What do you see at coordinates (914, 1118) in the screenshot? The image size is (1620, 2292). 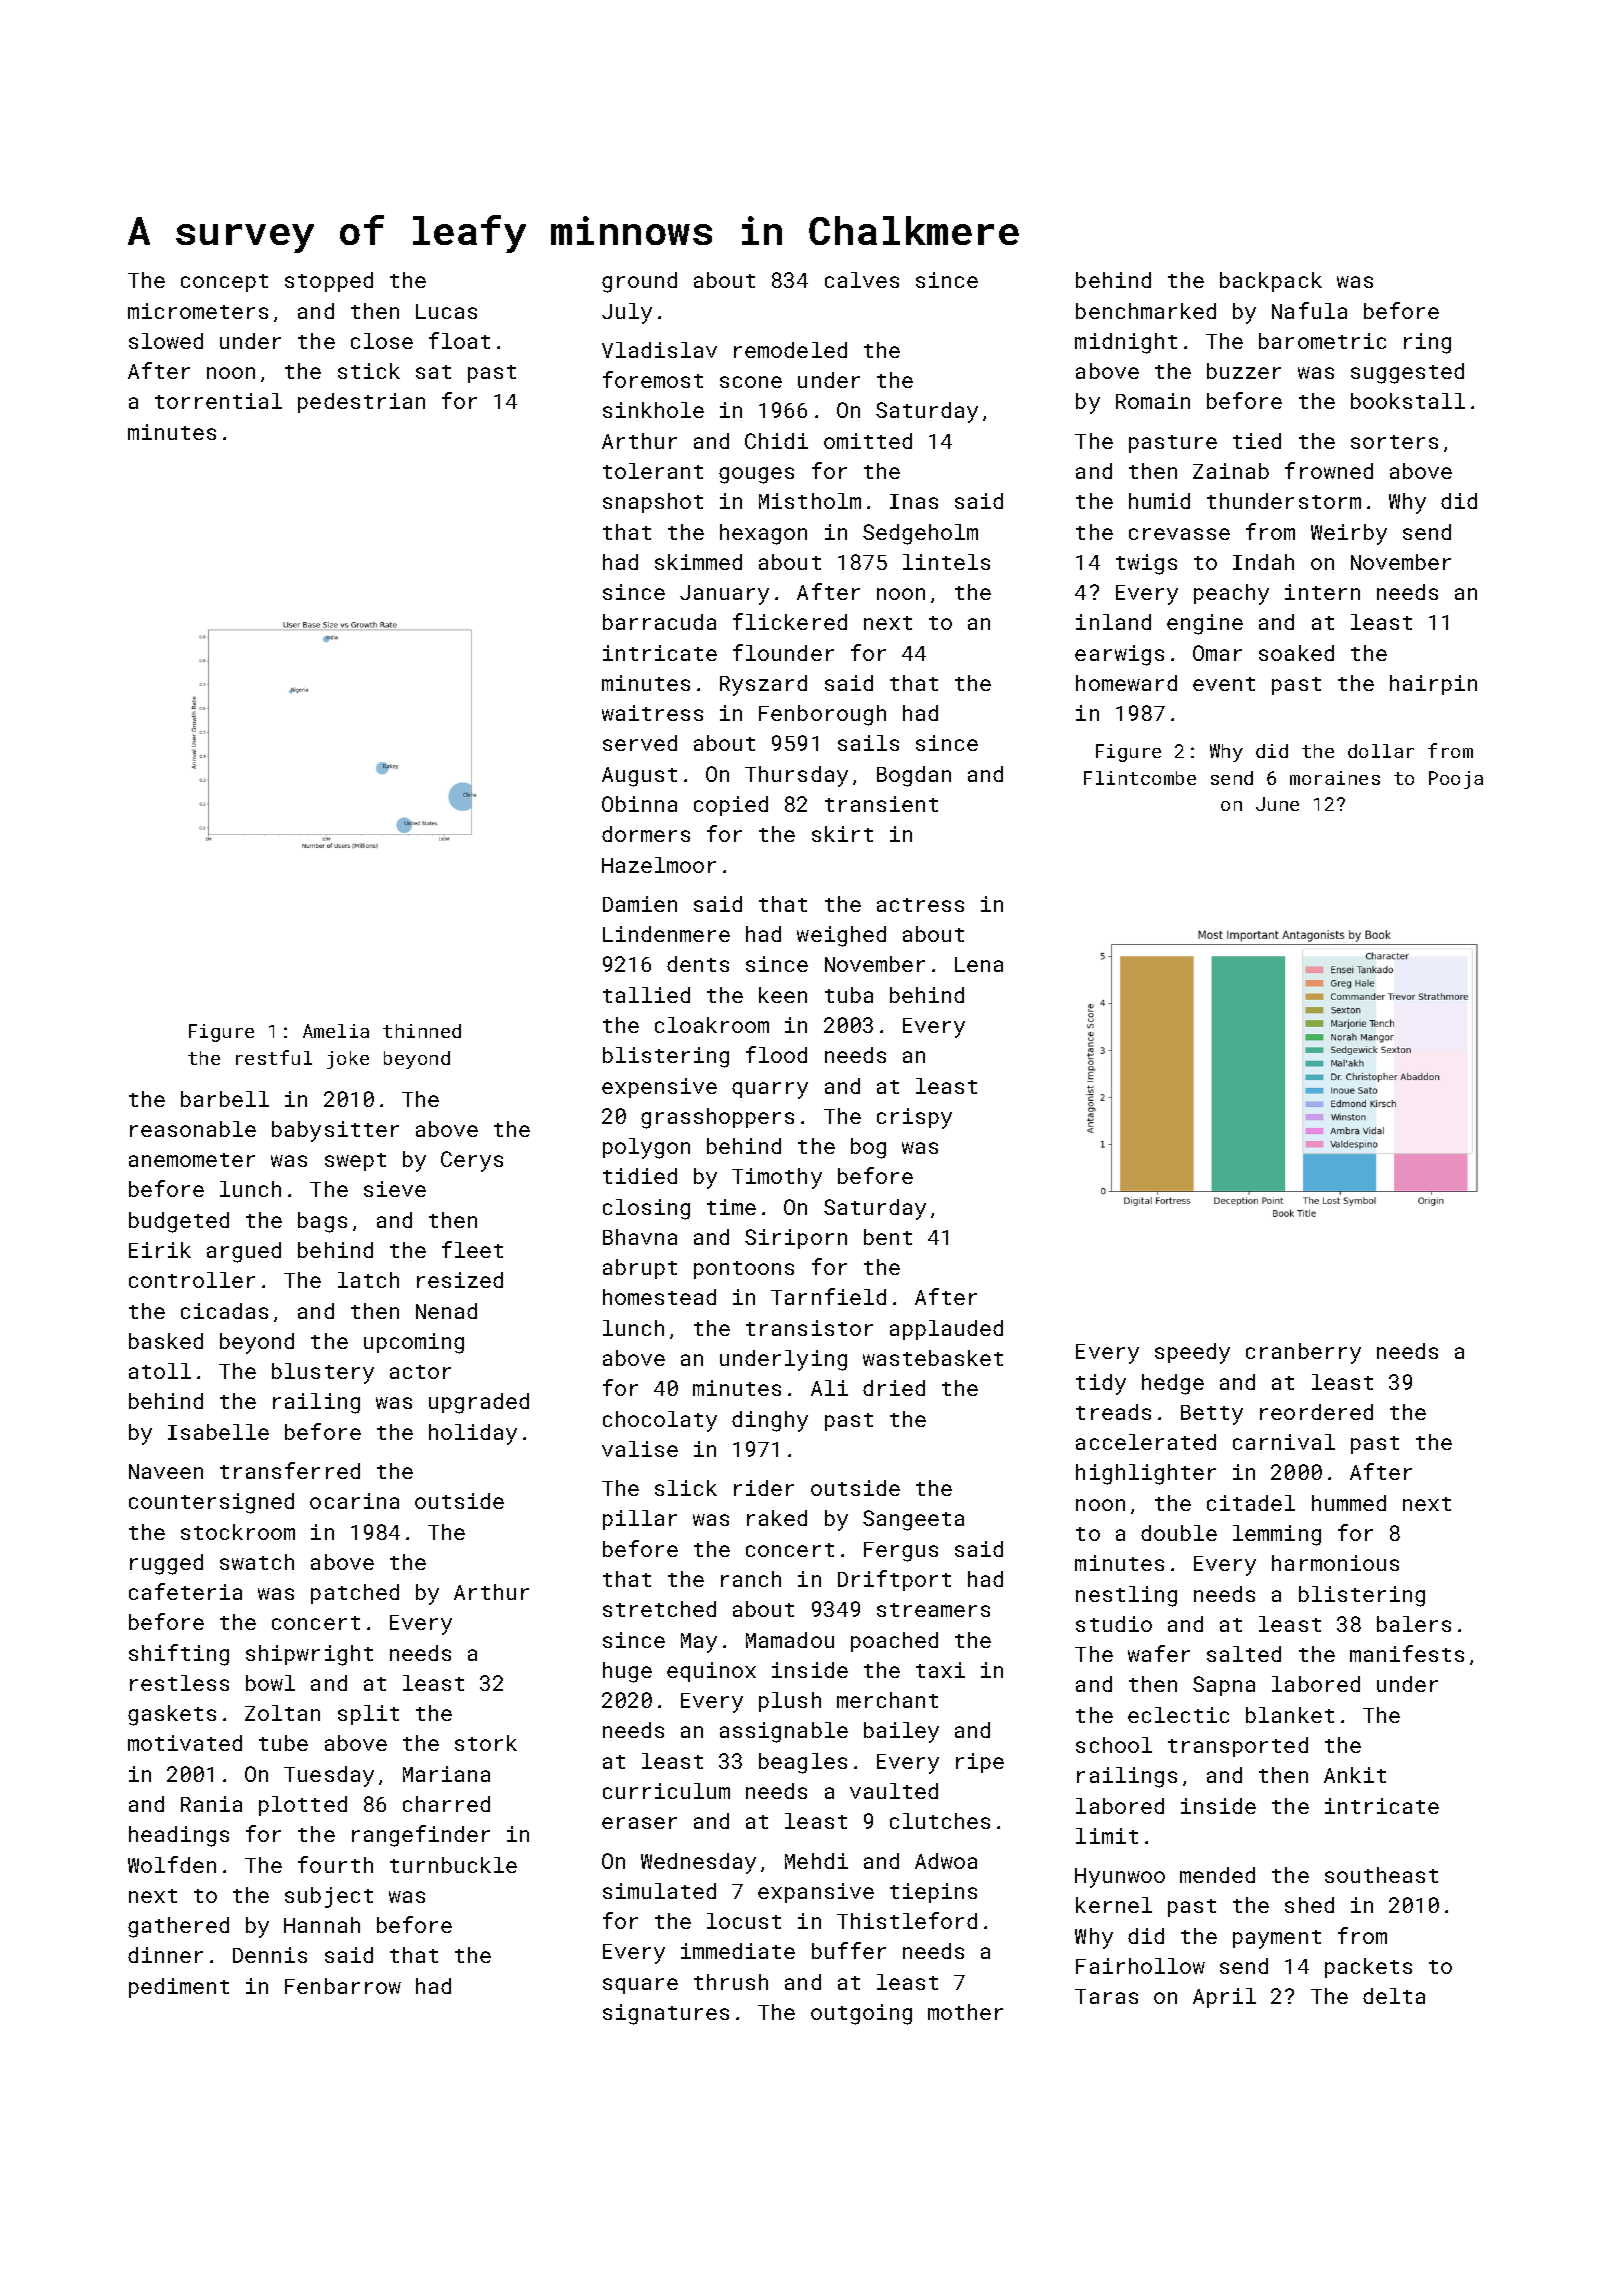 I see `crispy` at bounding box center [914, 1118].
